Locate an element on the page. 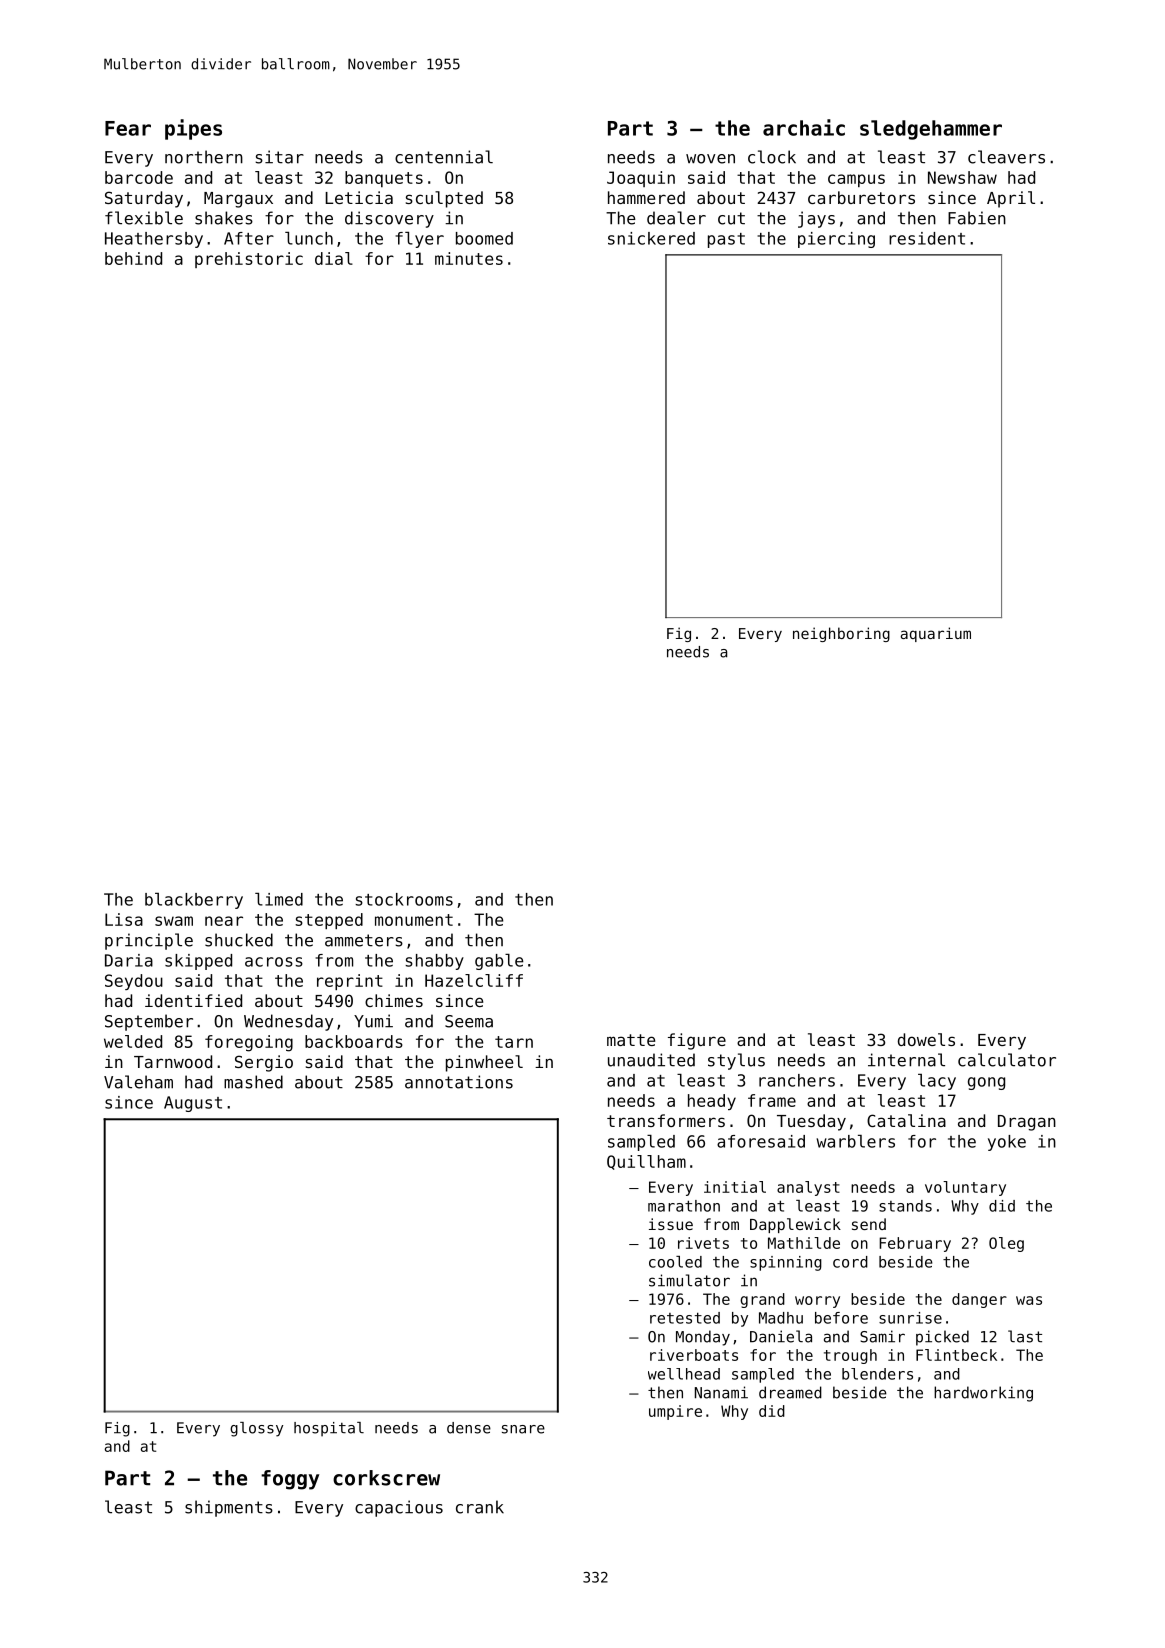  dowels is located at coordinates (926, 1039).
